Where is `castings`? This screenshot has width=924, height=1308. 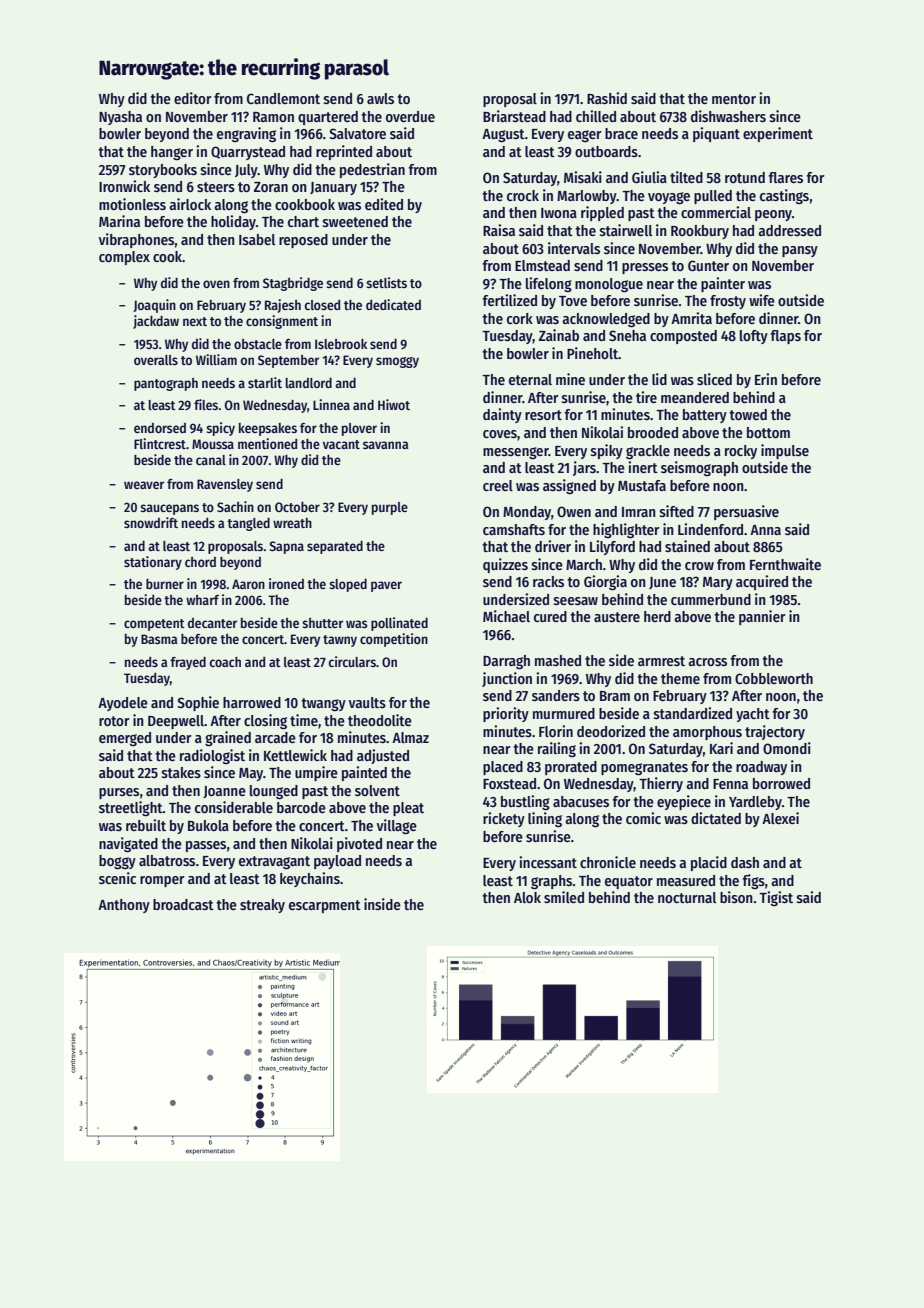 castings is located at coordinates (784, 196).
